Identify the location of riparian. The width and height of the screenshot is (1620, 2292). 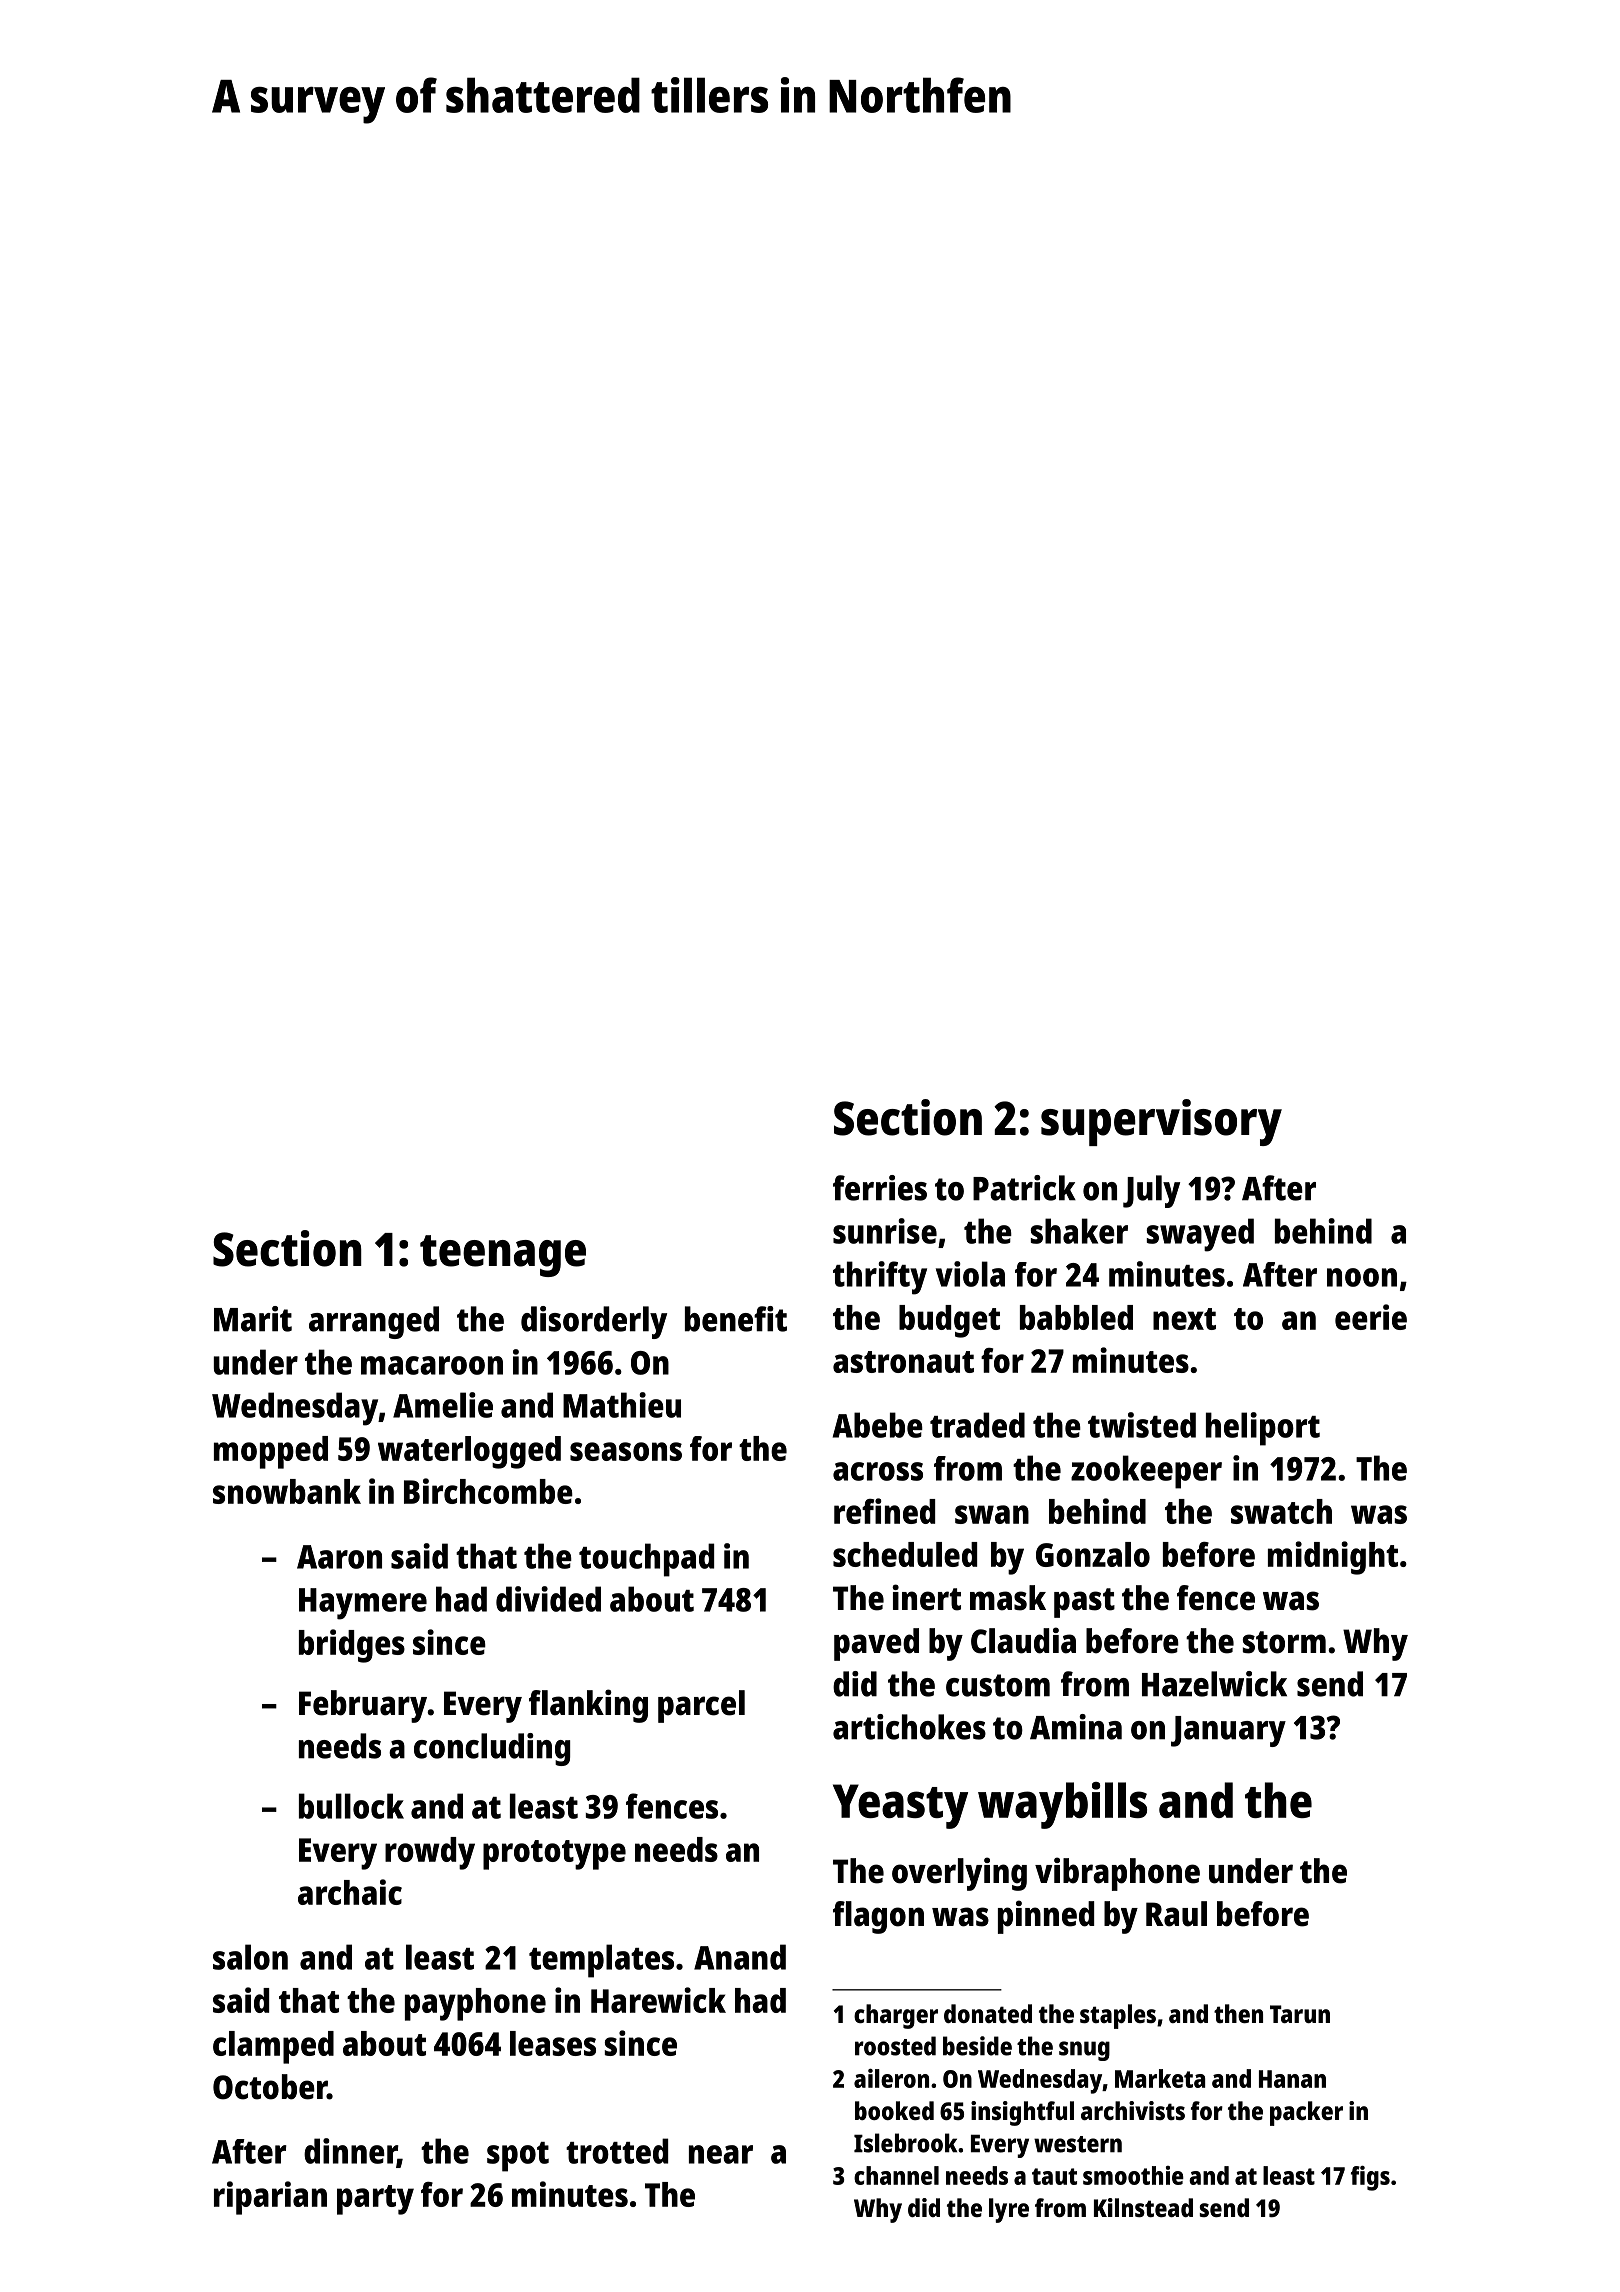
(270, 2198).
